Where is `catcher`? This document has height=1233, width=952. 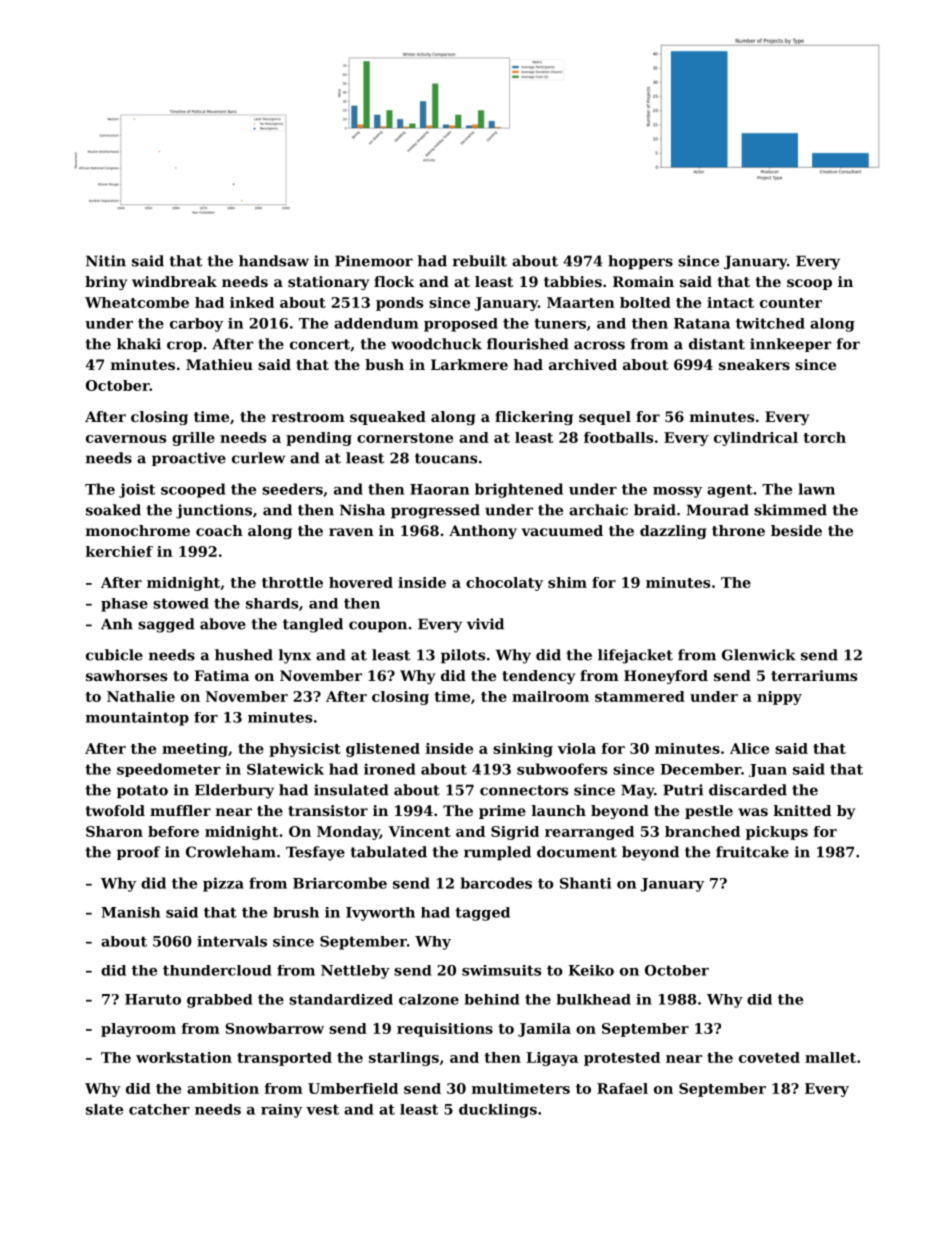
catcher is located at coordinates (159, 1109).
